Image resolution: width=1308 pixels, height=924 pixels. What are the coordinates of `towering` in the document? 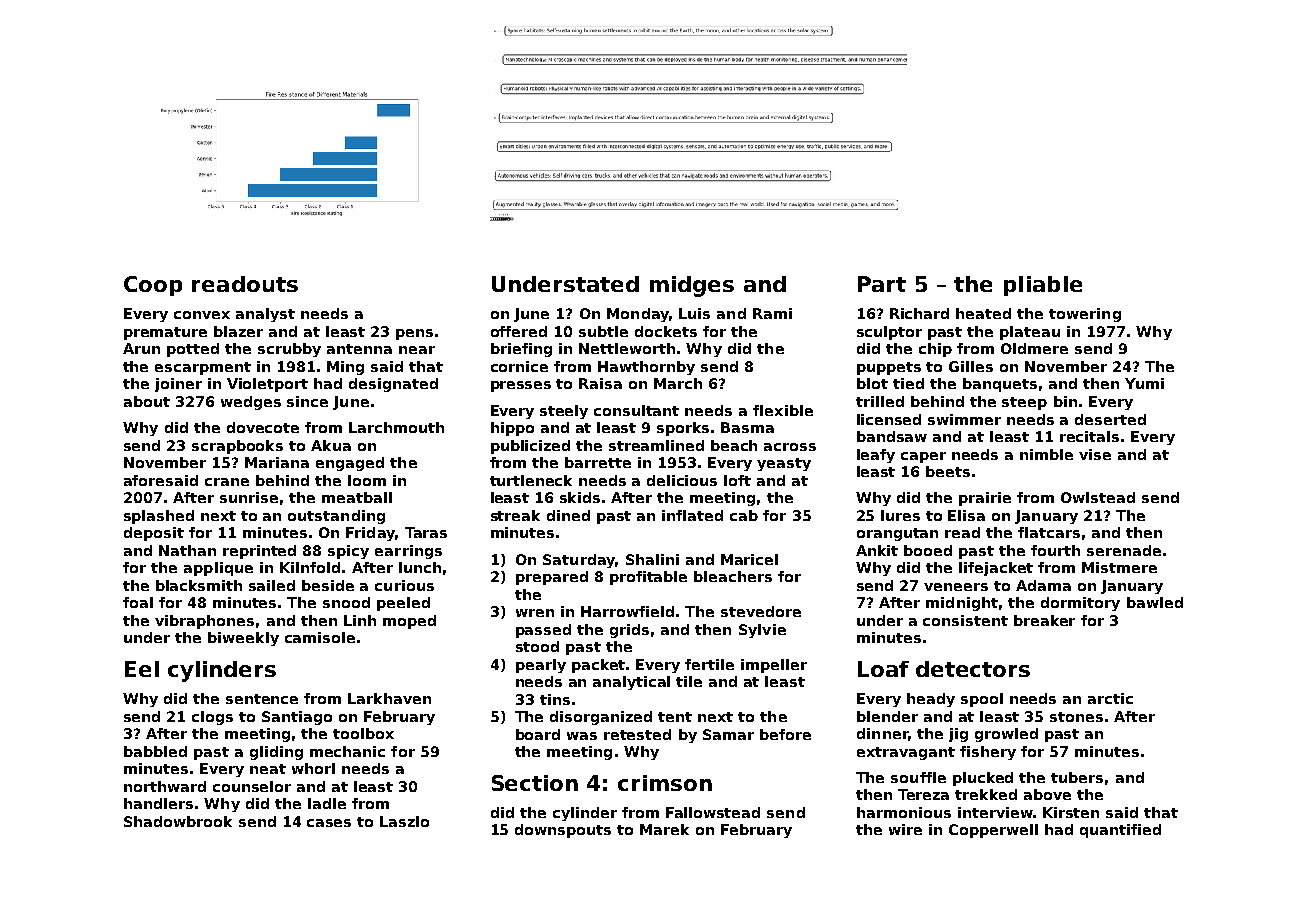 It's located at (1085, 315).
